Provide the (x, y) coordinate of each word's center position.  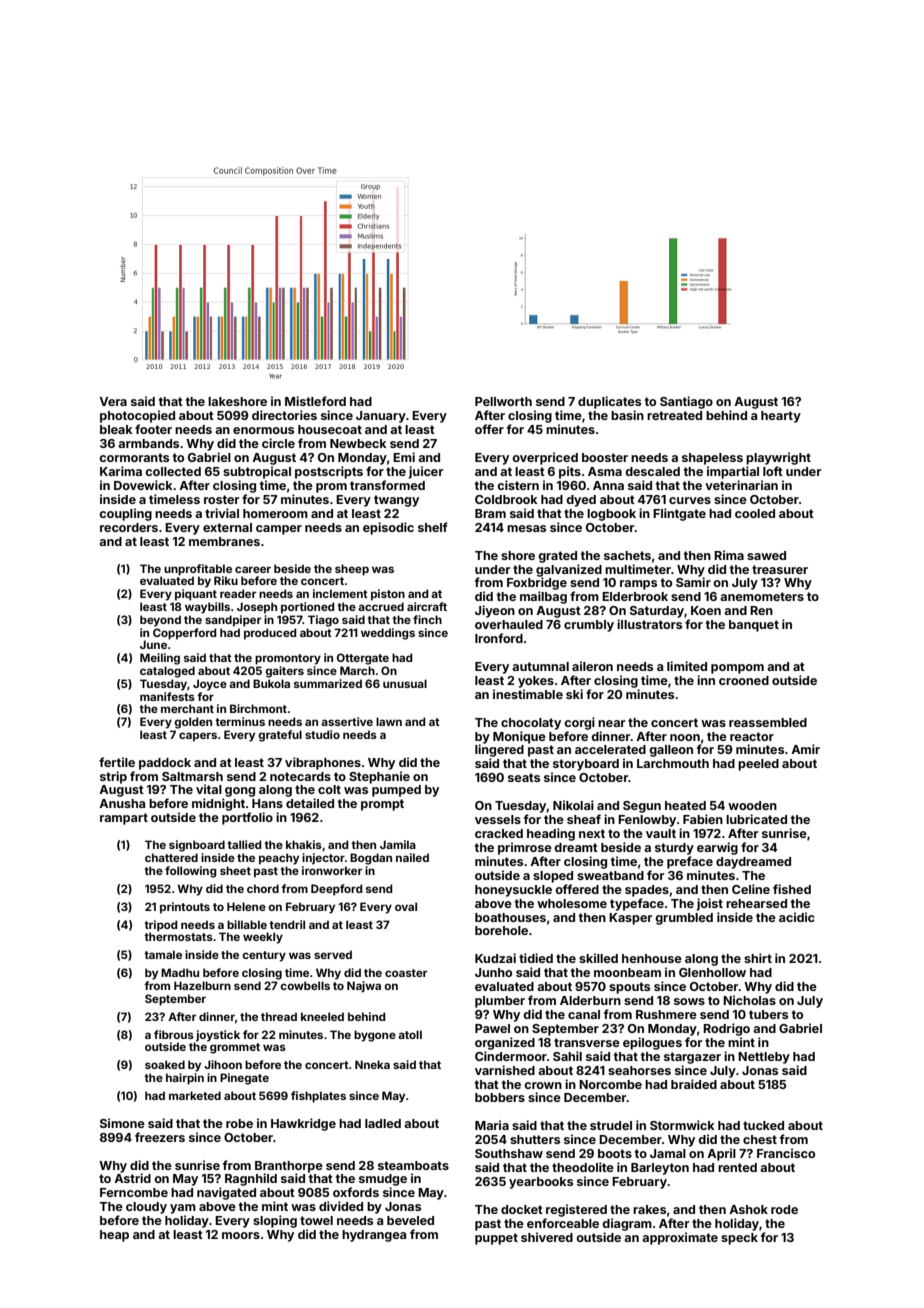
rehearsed (756, 903)
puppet (496, 1239)
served (333, 954)
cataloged (167, 672)
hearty (781, 417)
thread (279, 1016)
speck (739, 1239)
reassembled (768, 722)
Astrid (132, 1178)
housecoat (330, 429)
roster (221, 499)
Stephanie (379, 777)
